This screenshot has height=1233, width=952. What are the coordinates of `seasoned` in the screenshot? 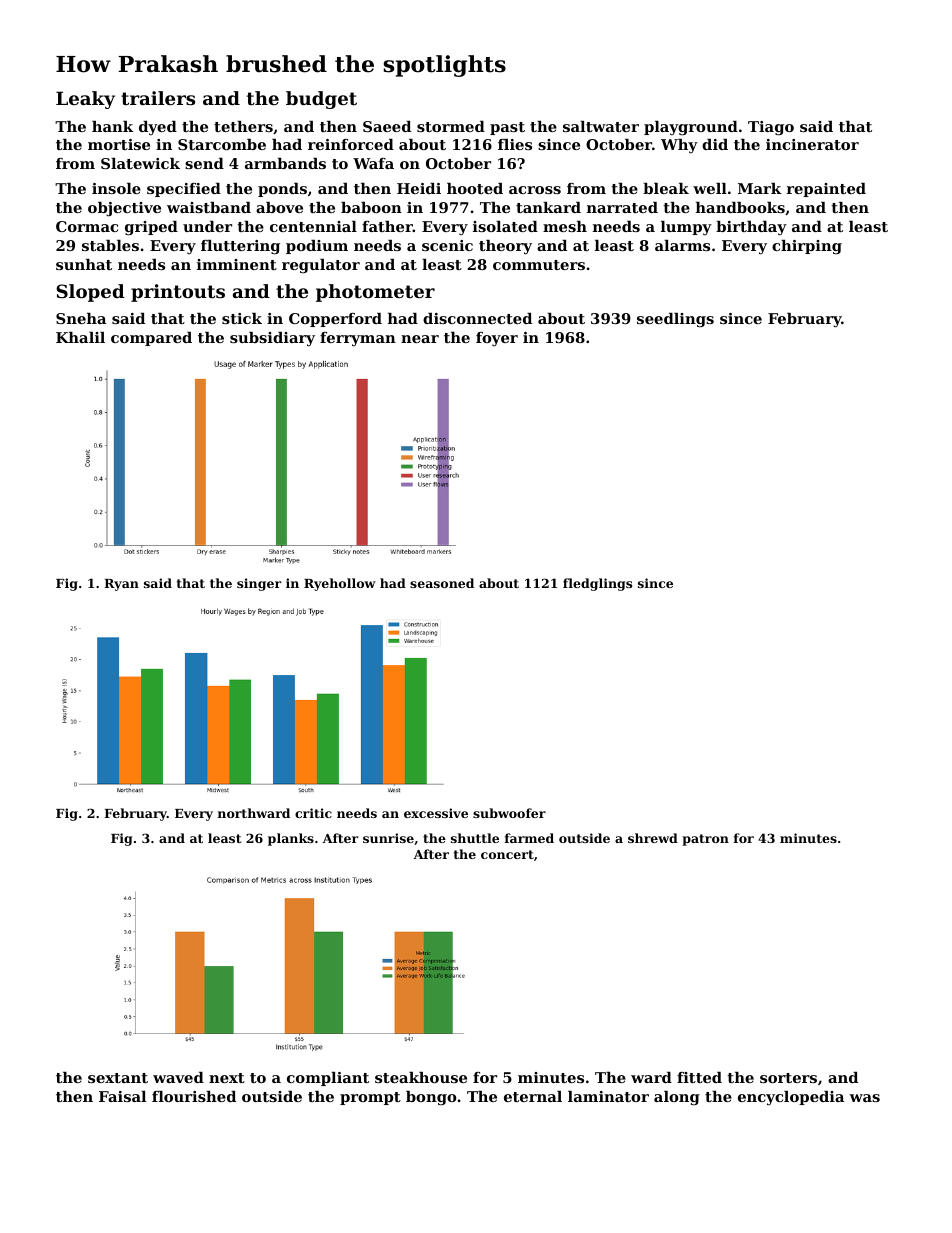 It's located at (442, 583).
